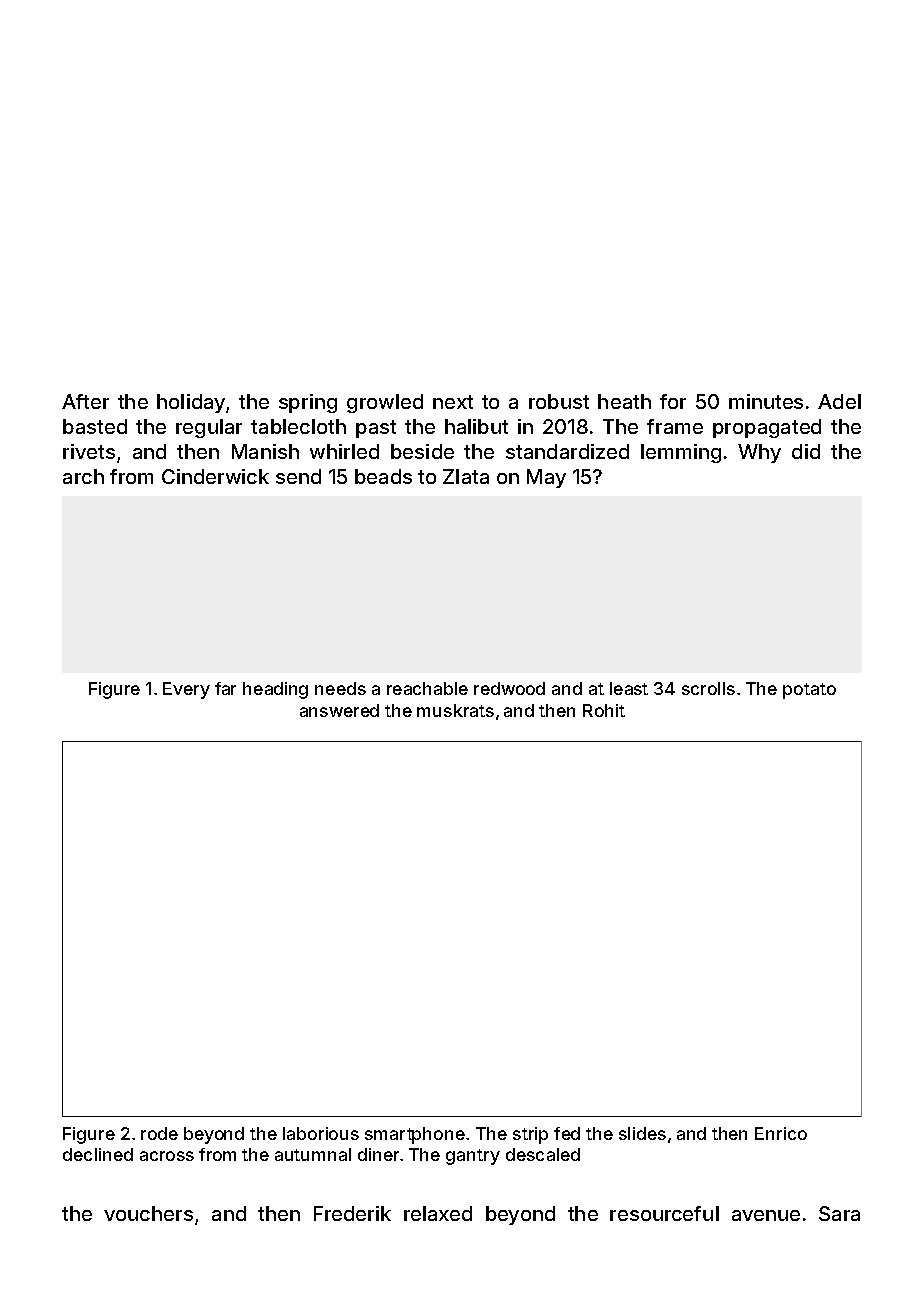 The width and height of the screenshot is (924, 1308). I want to click on relaxed, so click(438, 1213).
